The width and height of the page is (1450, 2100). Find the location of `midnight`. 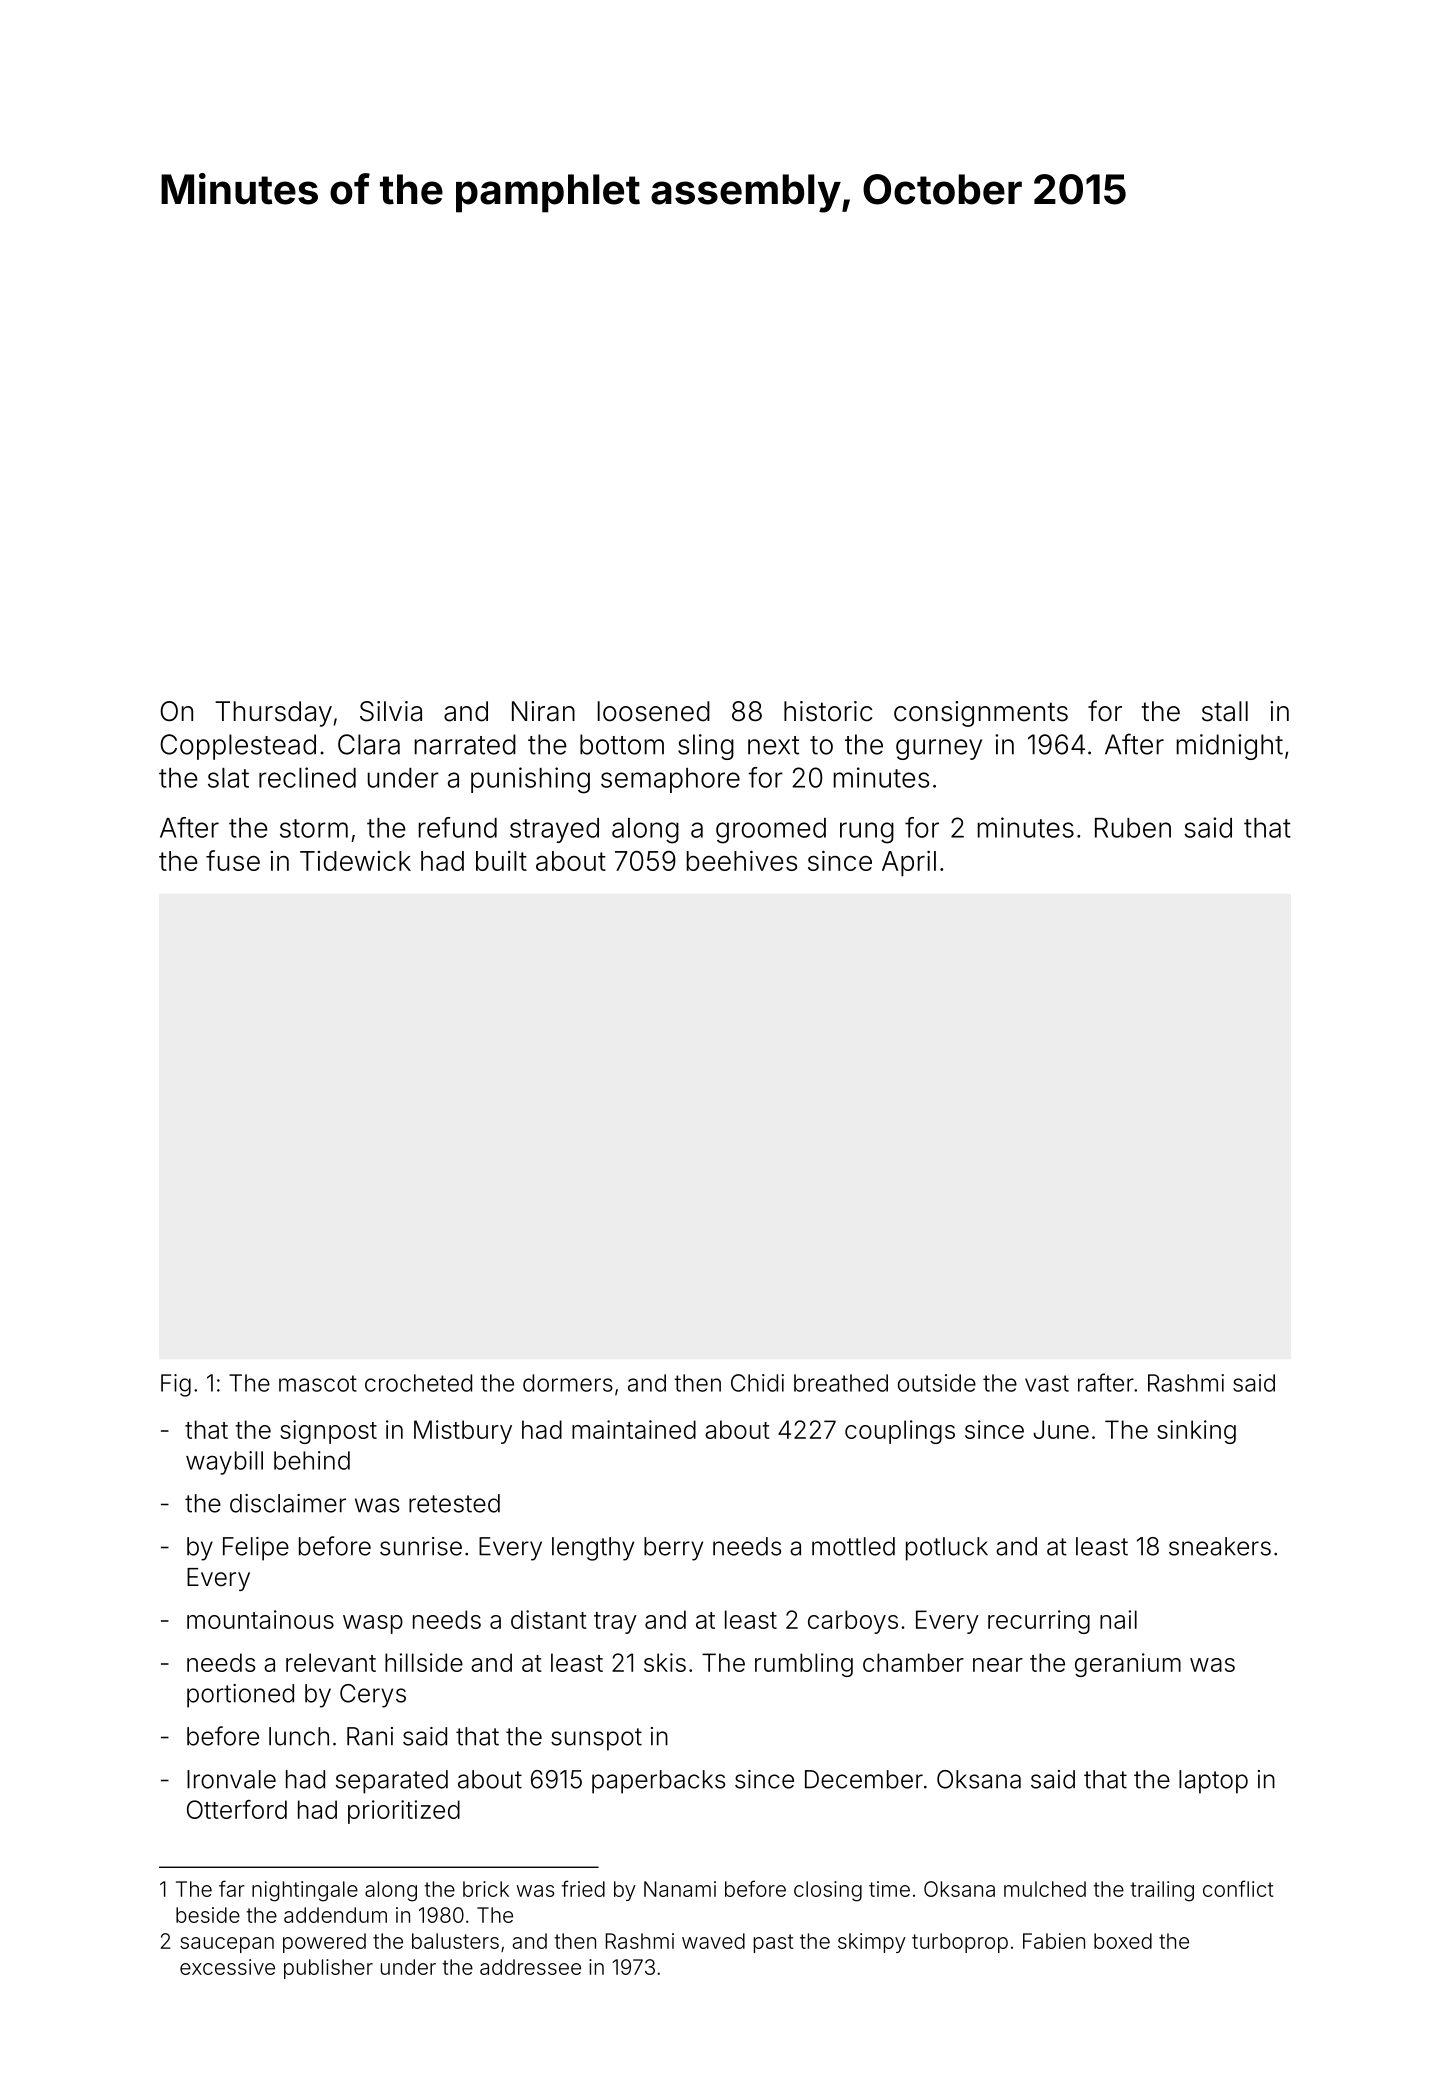

midnight is located at coordinates (1230, 747).
